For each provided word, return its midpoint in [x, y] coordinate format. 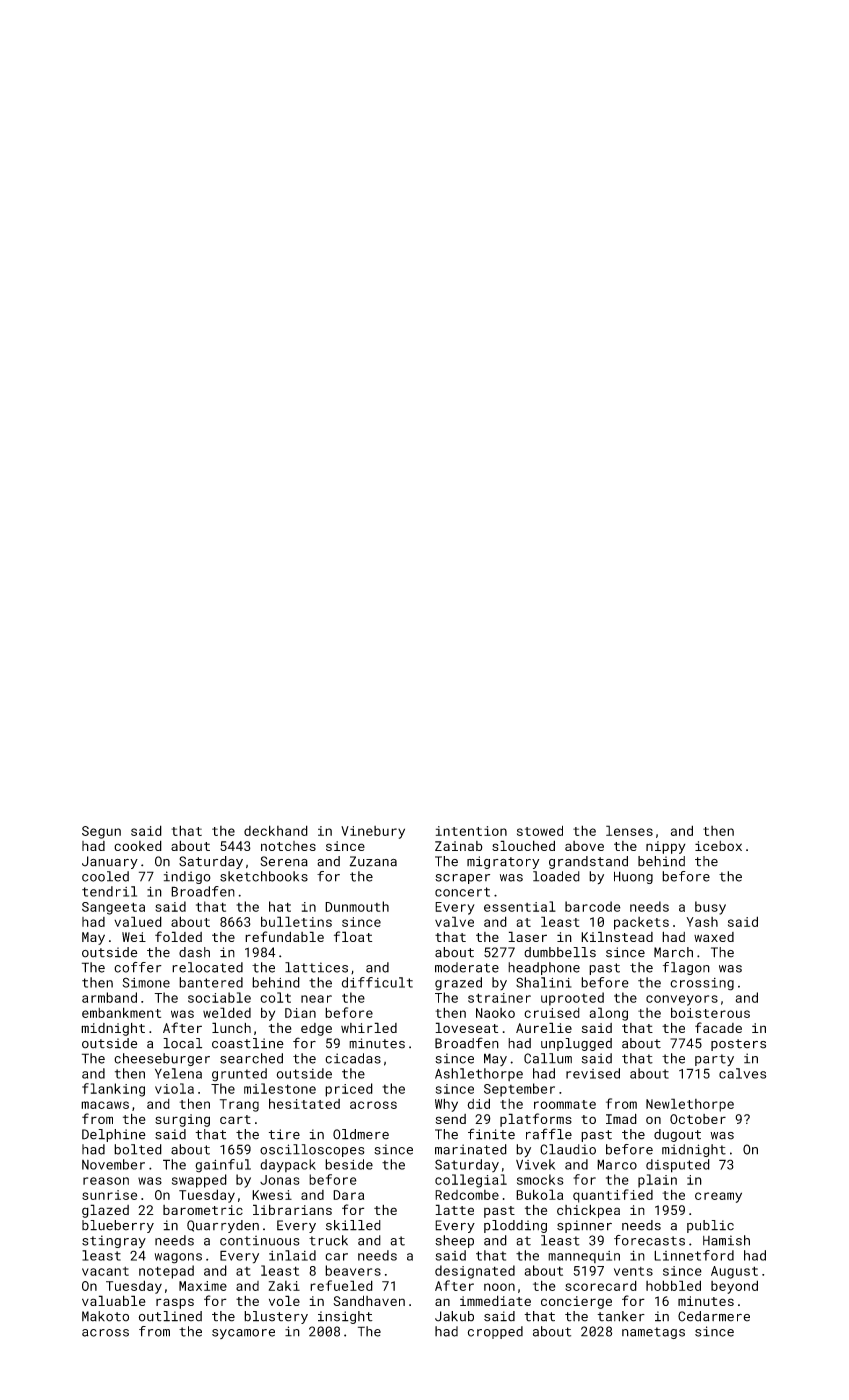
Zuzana [373, 861]
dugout [677, 1135]
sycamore [243, 1334]
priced [349, 1090]
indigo [187, 877]
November [113, 1164]
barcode [593, 906]
